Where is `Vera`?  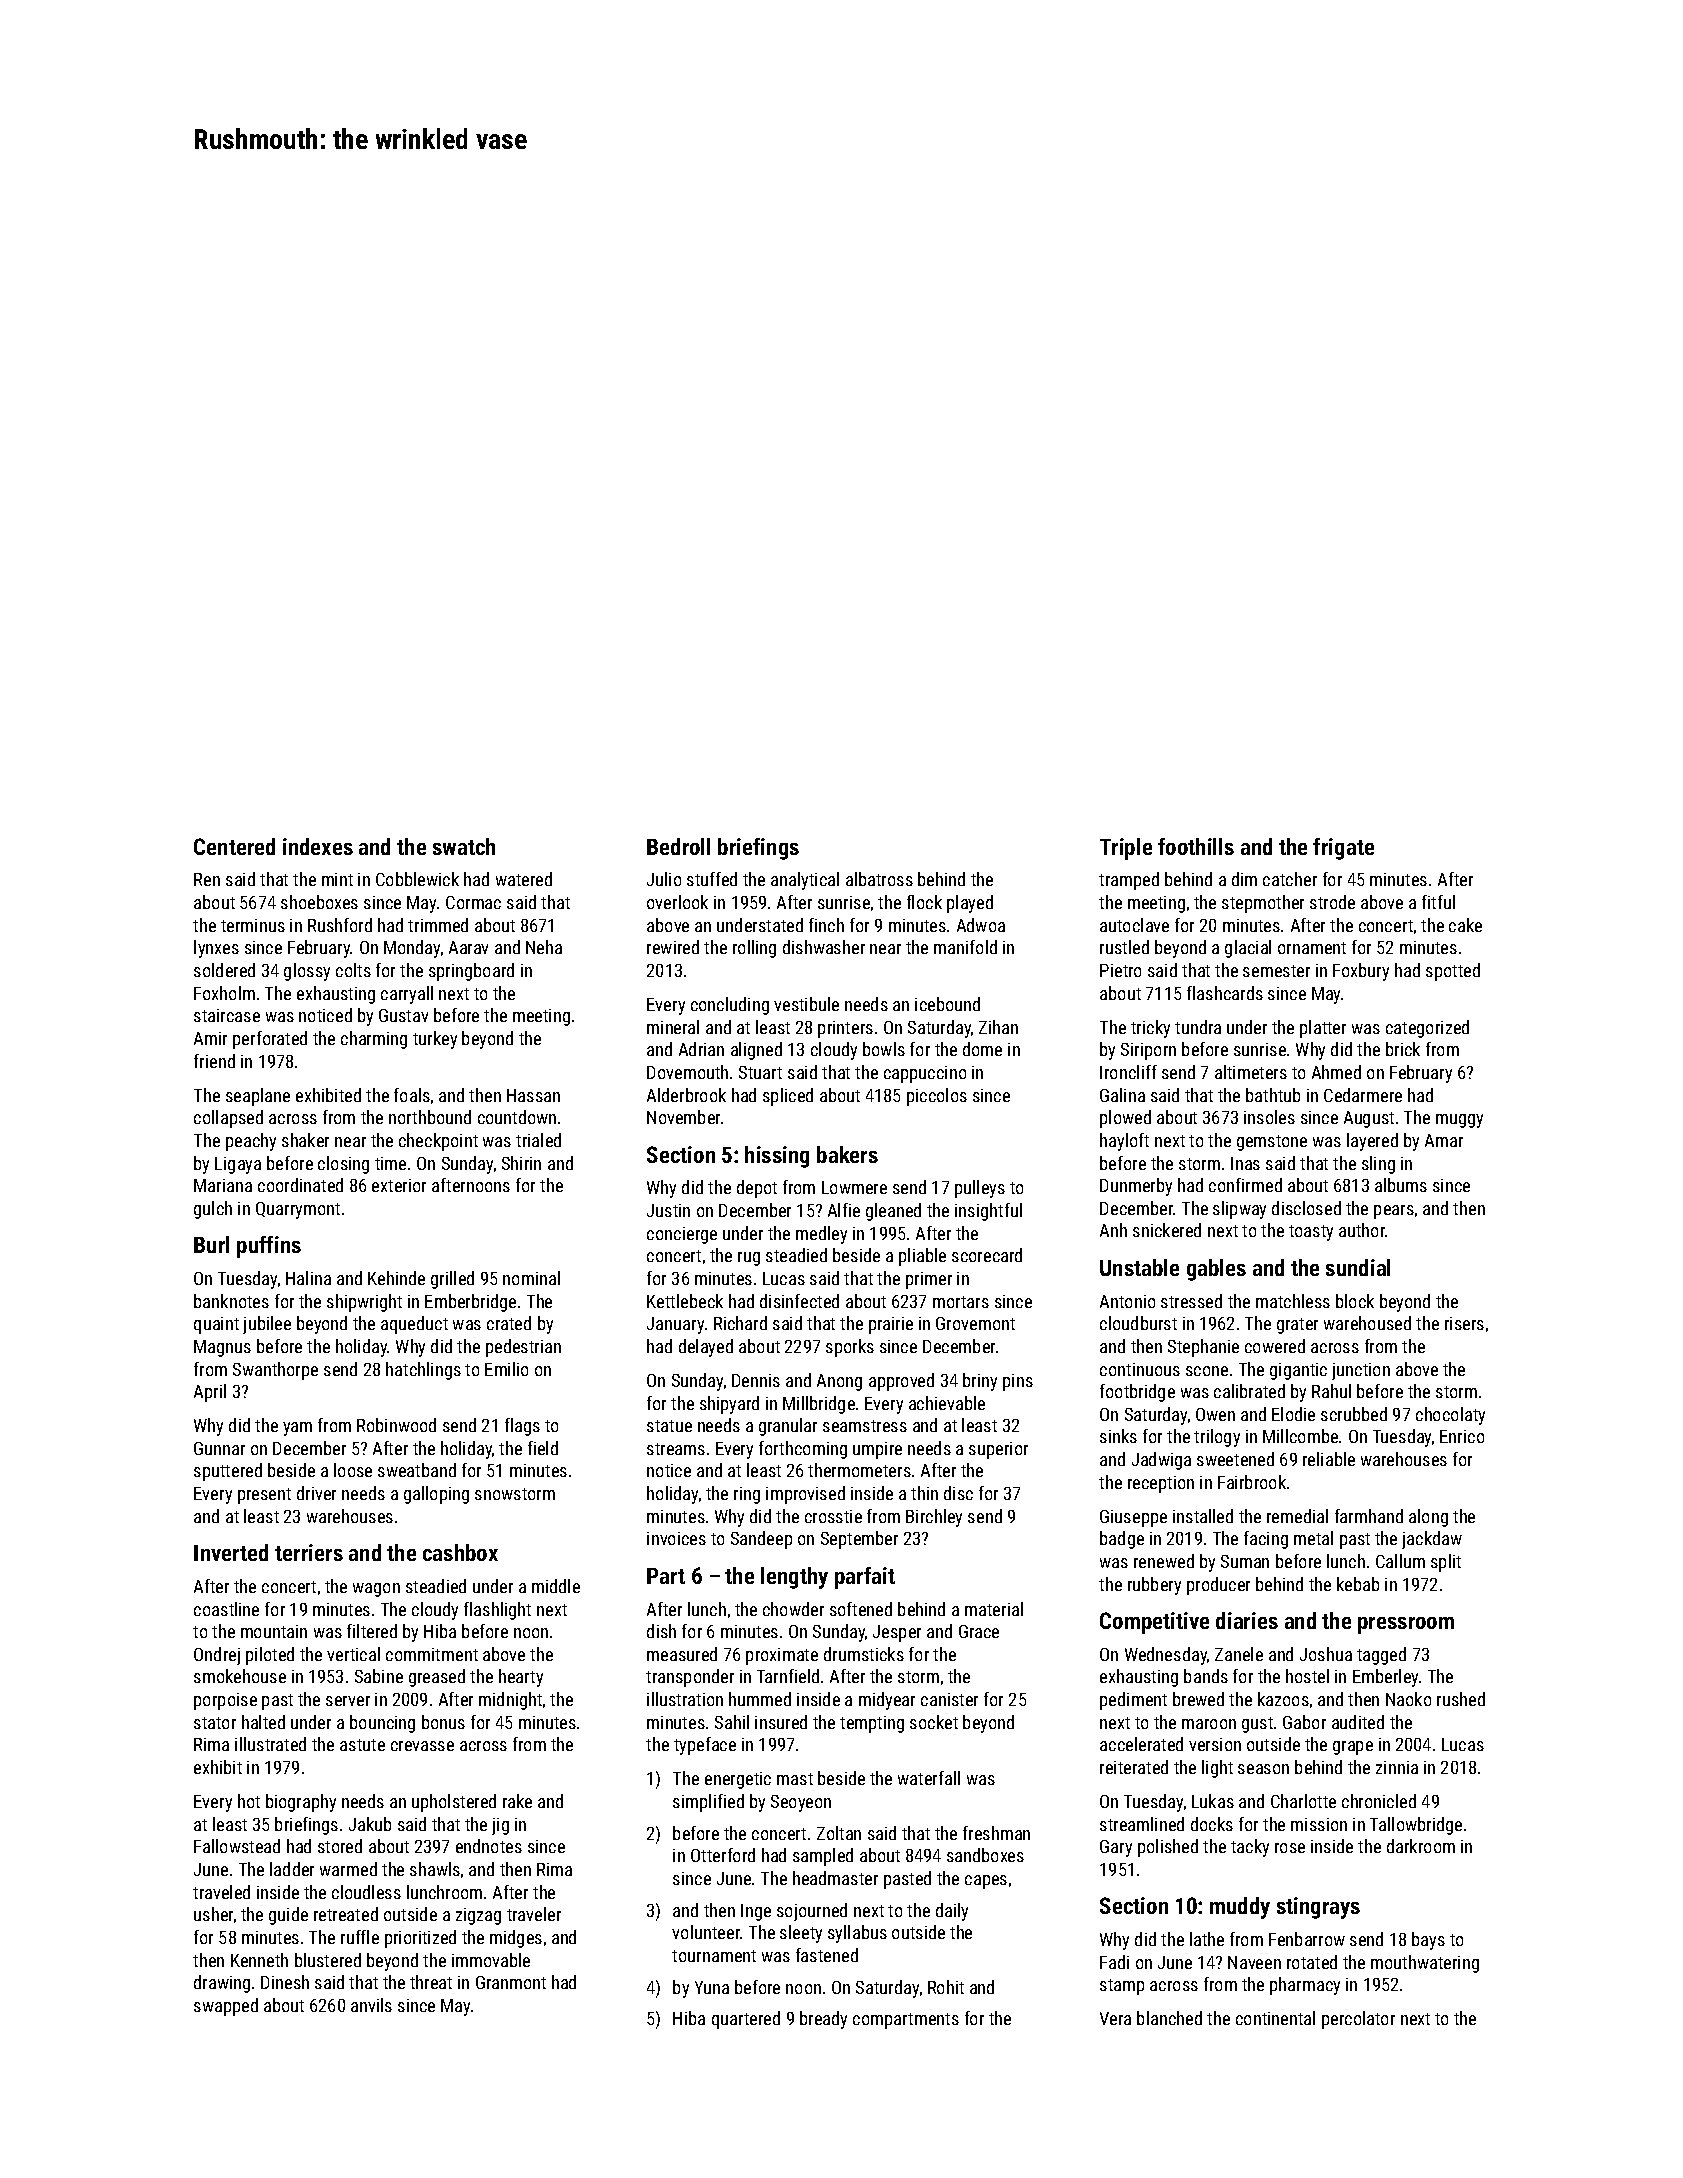
Vera is located at coordinates (1115, 2018).
